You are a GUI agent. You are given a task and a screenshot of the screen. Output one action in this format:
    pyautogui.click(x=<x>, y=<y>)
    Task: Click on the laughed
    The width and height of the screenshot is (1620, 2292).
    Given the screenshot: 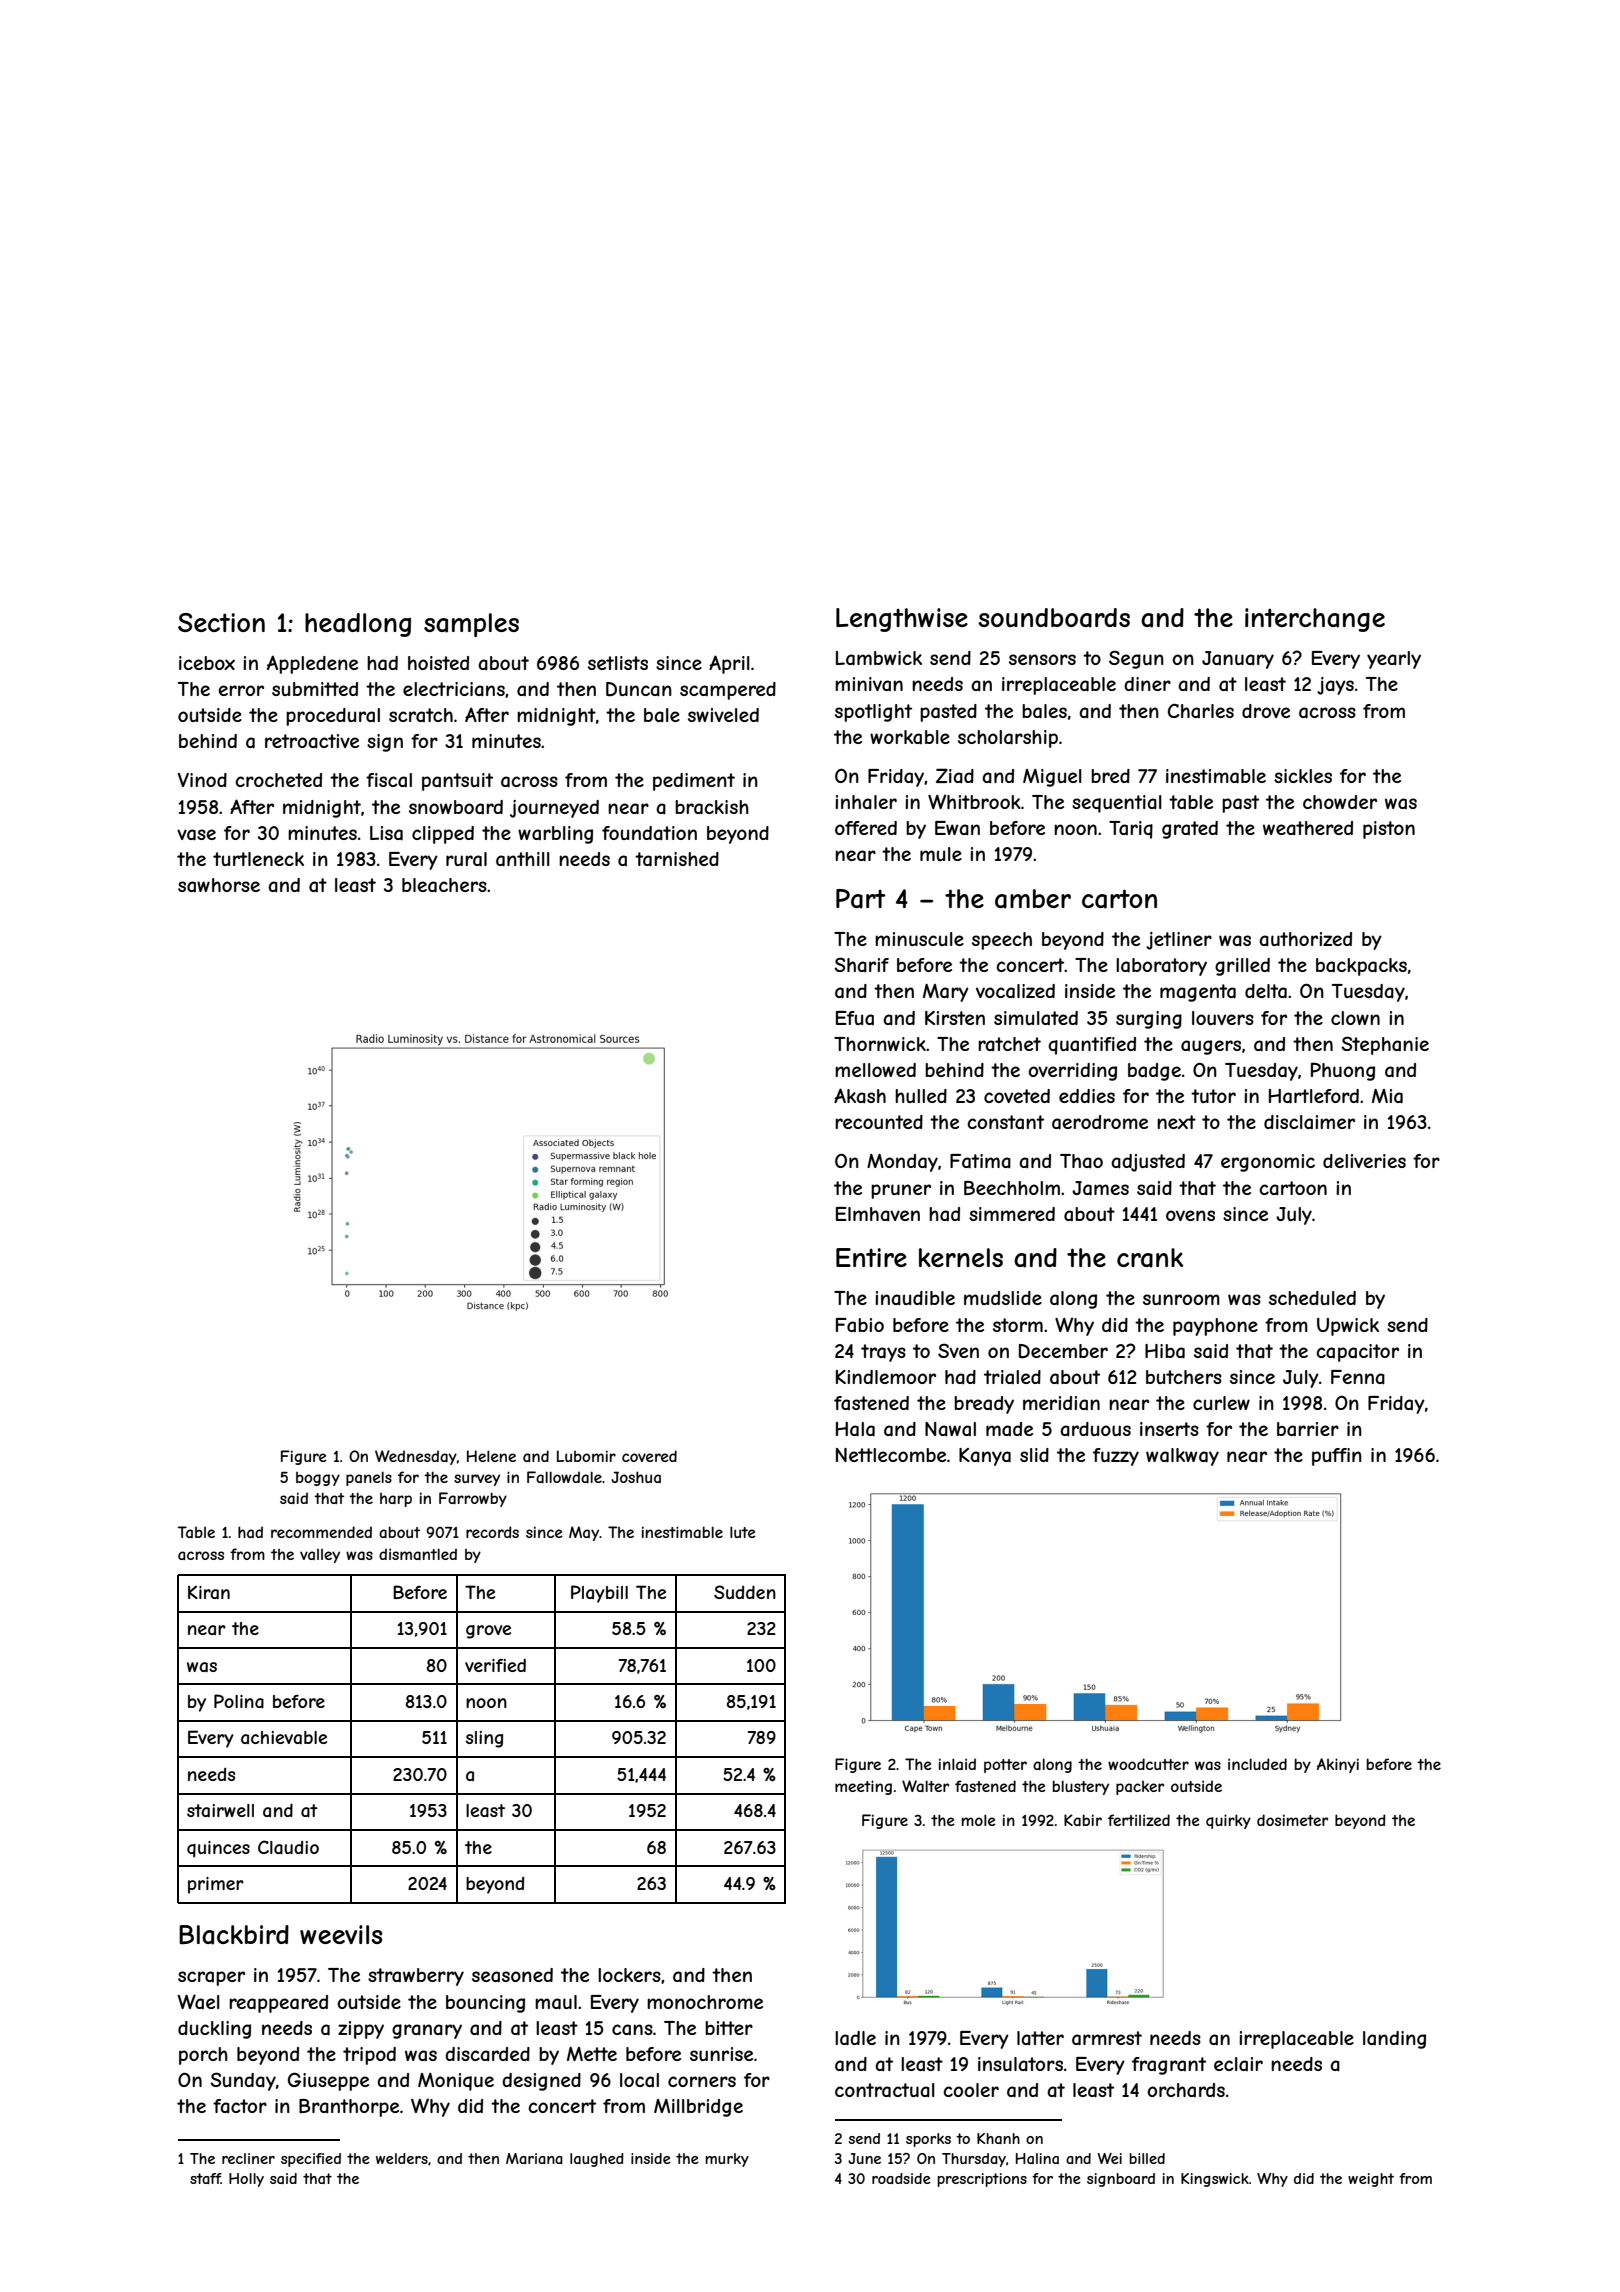 What is the action you would take?
    pyautogui.click(x=597, y=2160)
